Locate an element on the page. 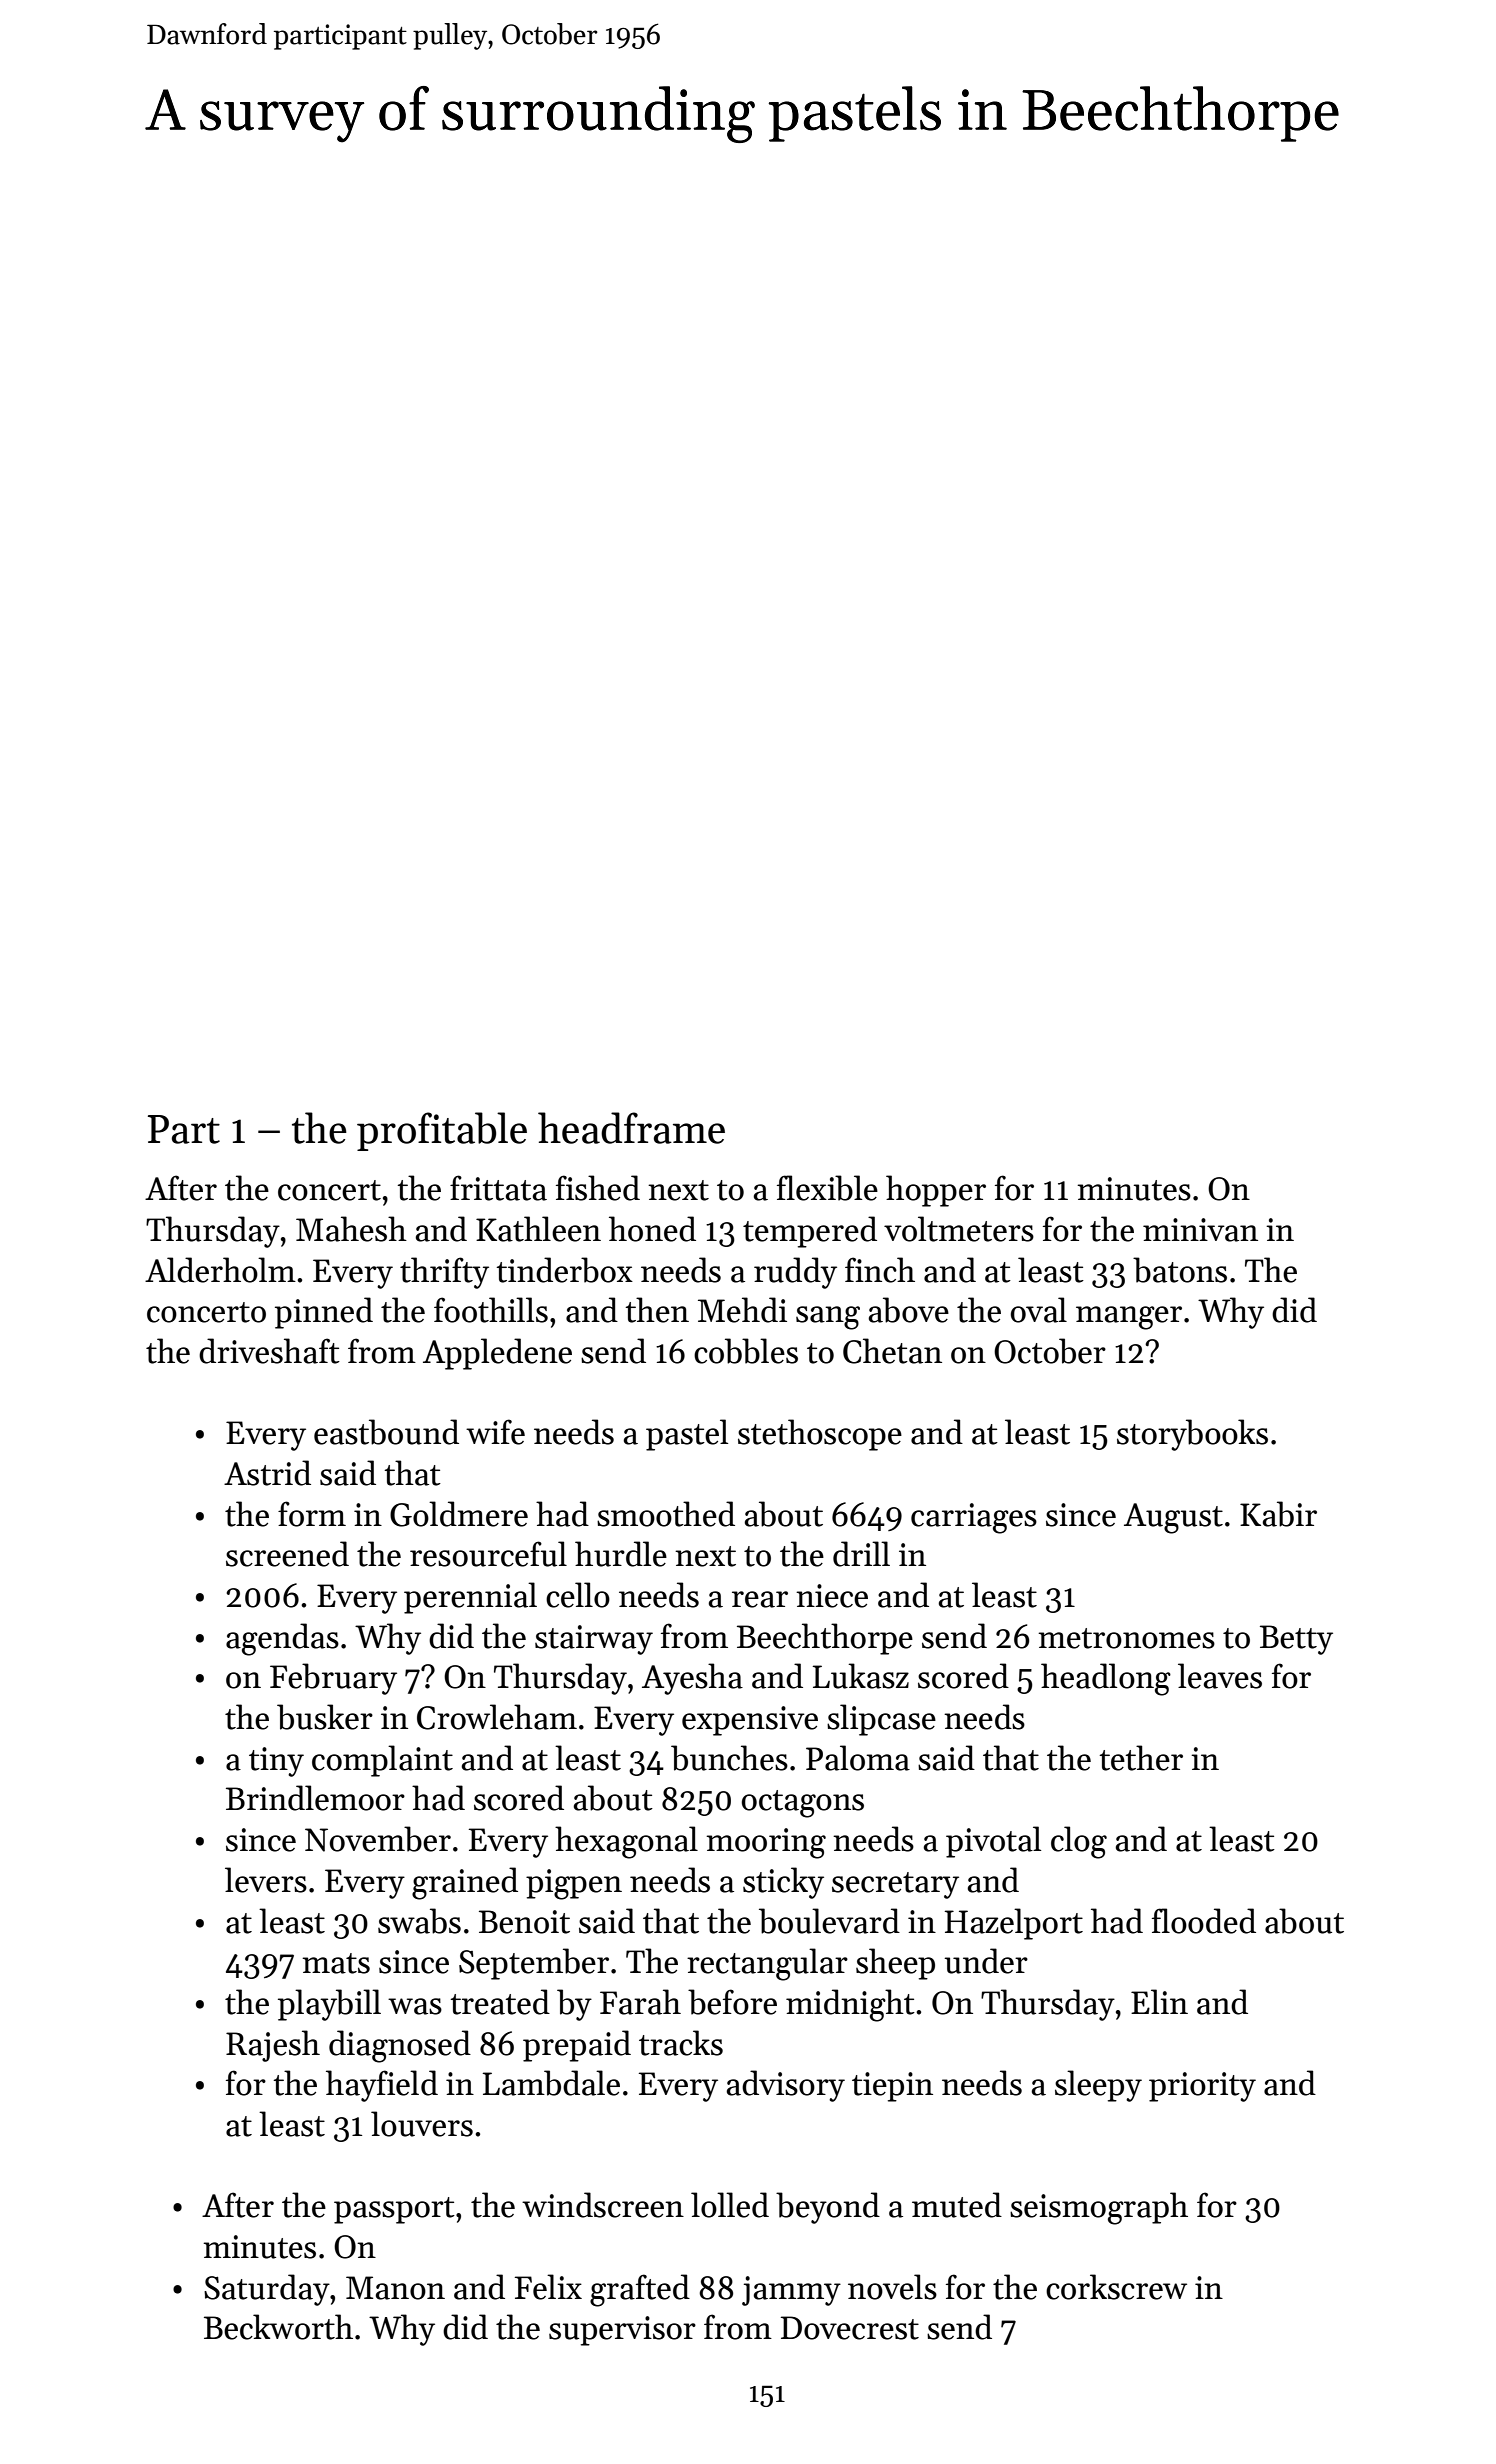 The width and height of the page is (1496, 2464). tiny is located at coordinates (276, 1762).
